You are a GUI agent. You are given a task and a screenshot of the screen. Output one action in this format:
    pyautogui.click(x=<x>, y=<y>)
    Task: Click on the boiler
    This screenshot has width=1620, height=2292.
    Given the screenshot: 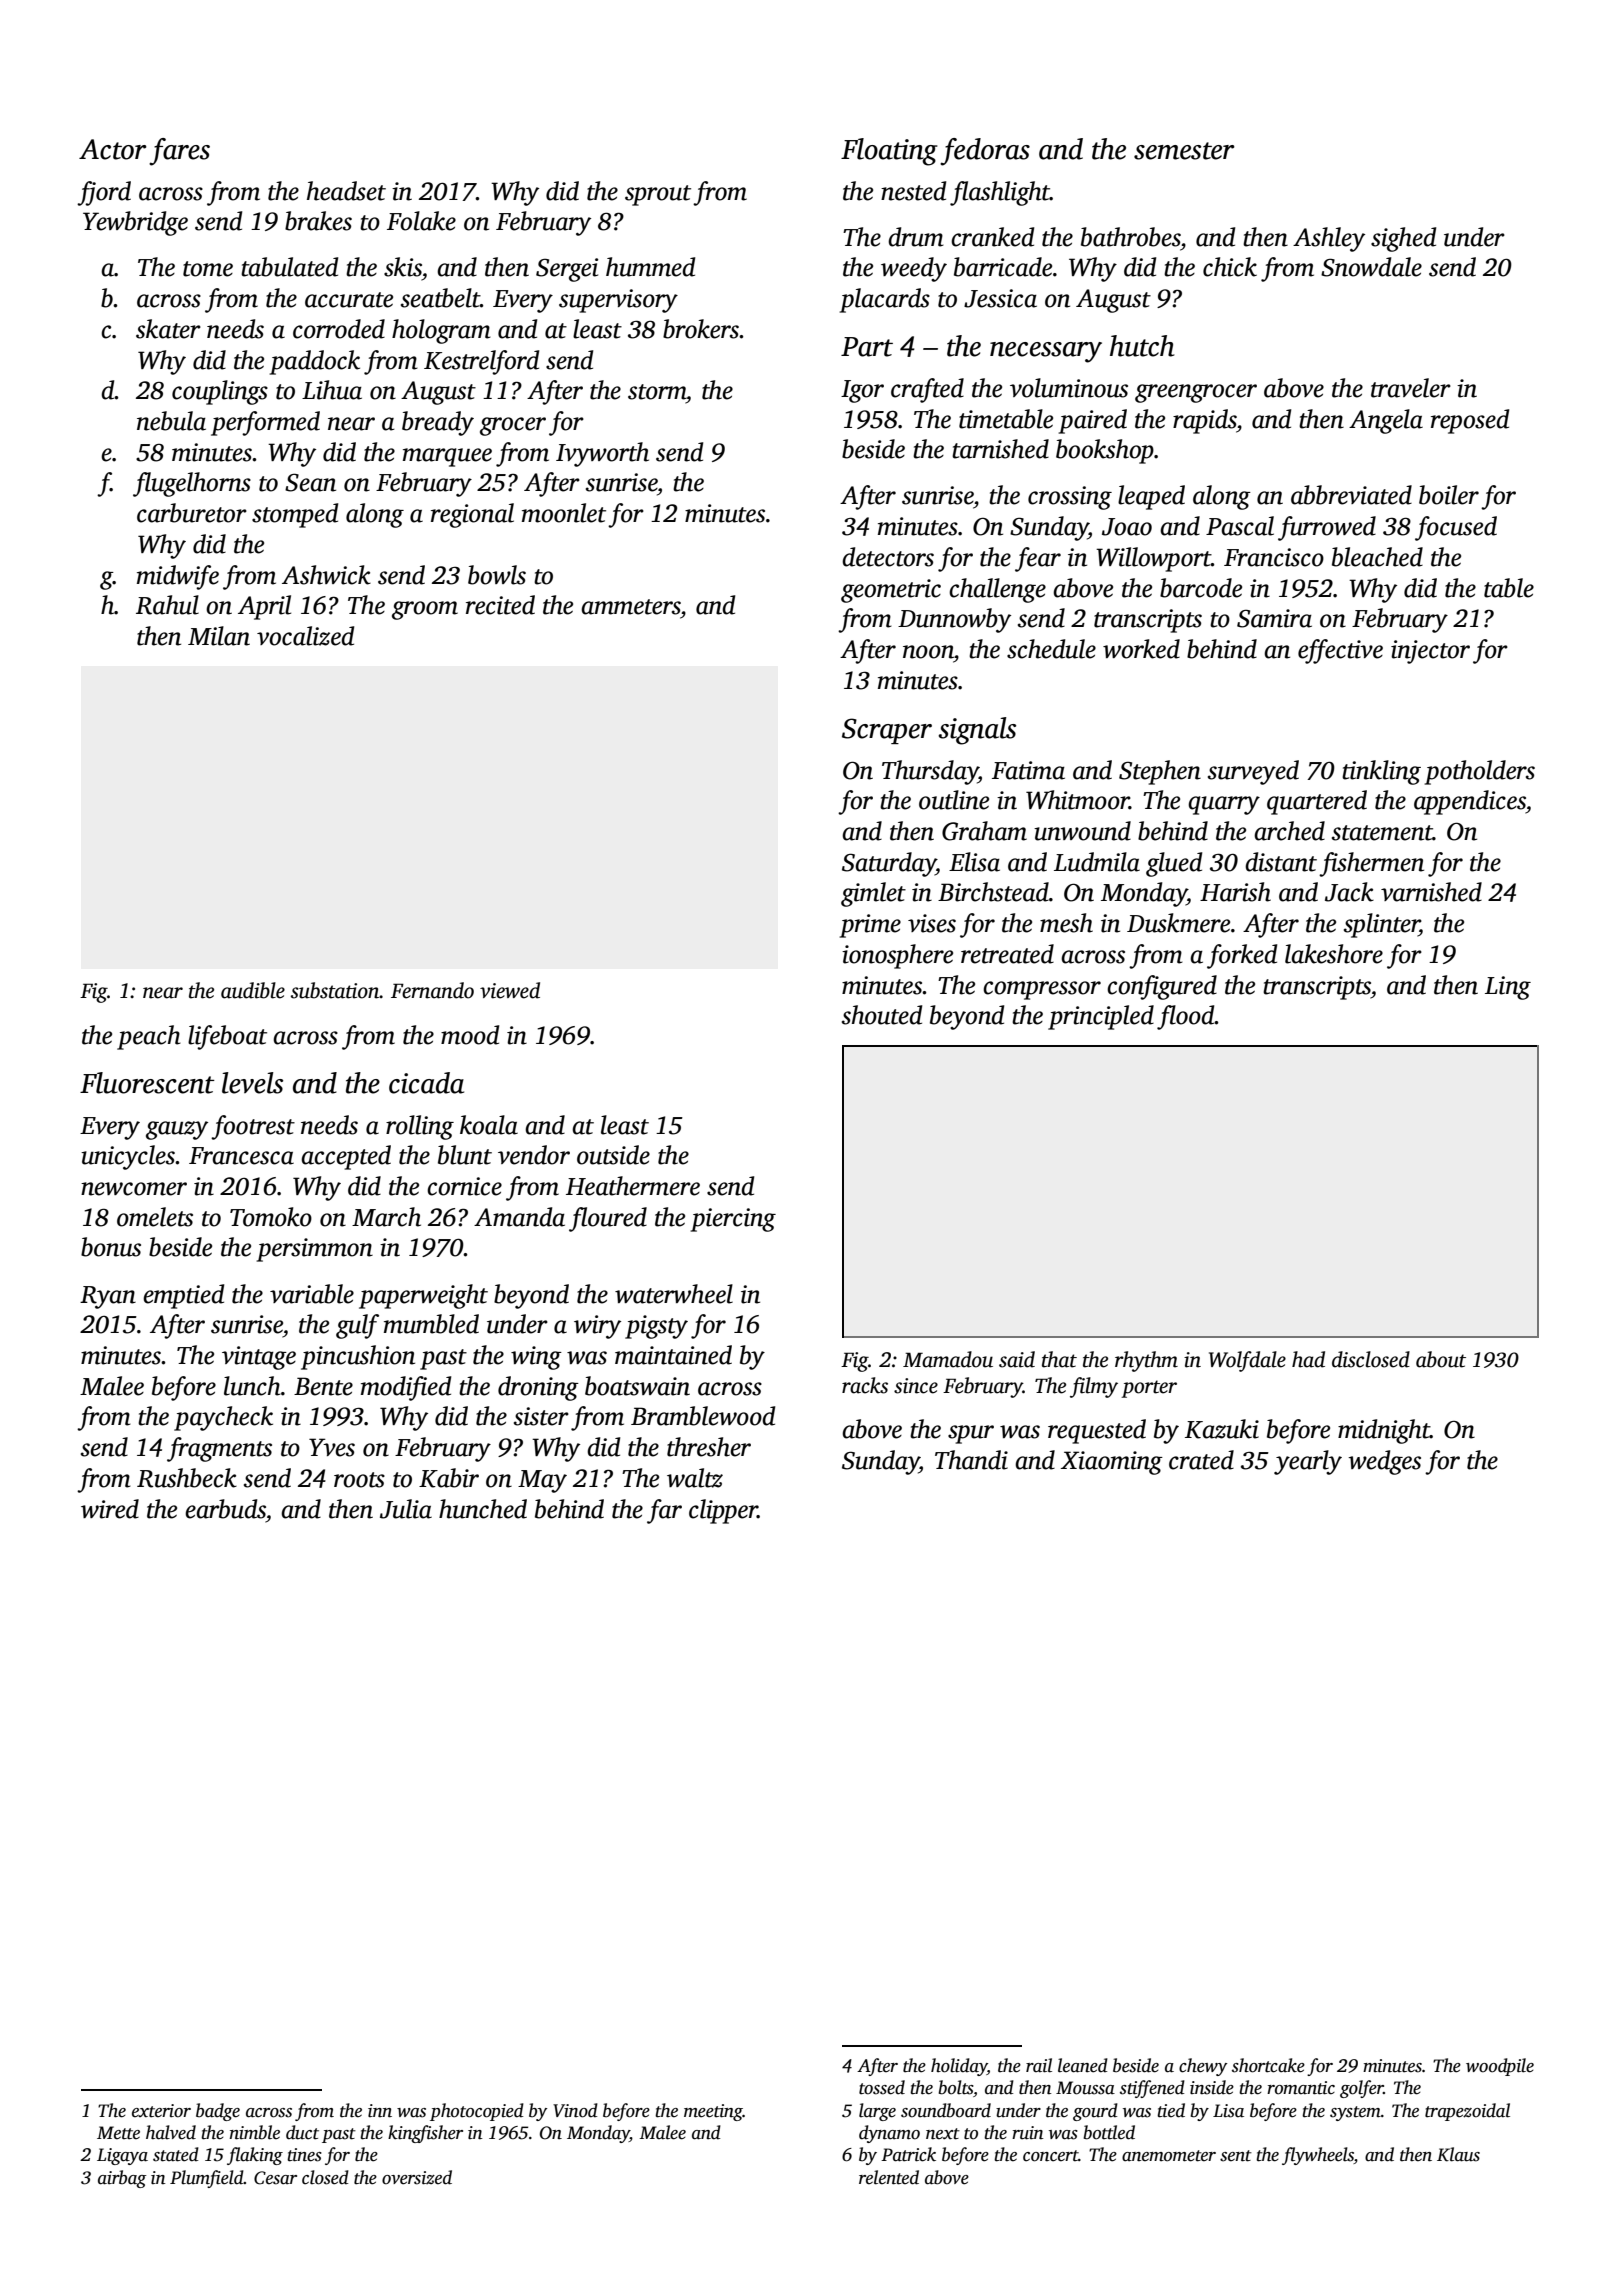 What is the action you would take?
    pyautogui.click(x=1449, y=495)
